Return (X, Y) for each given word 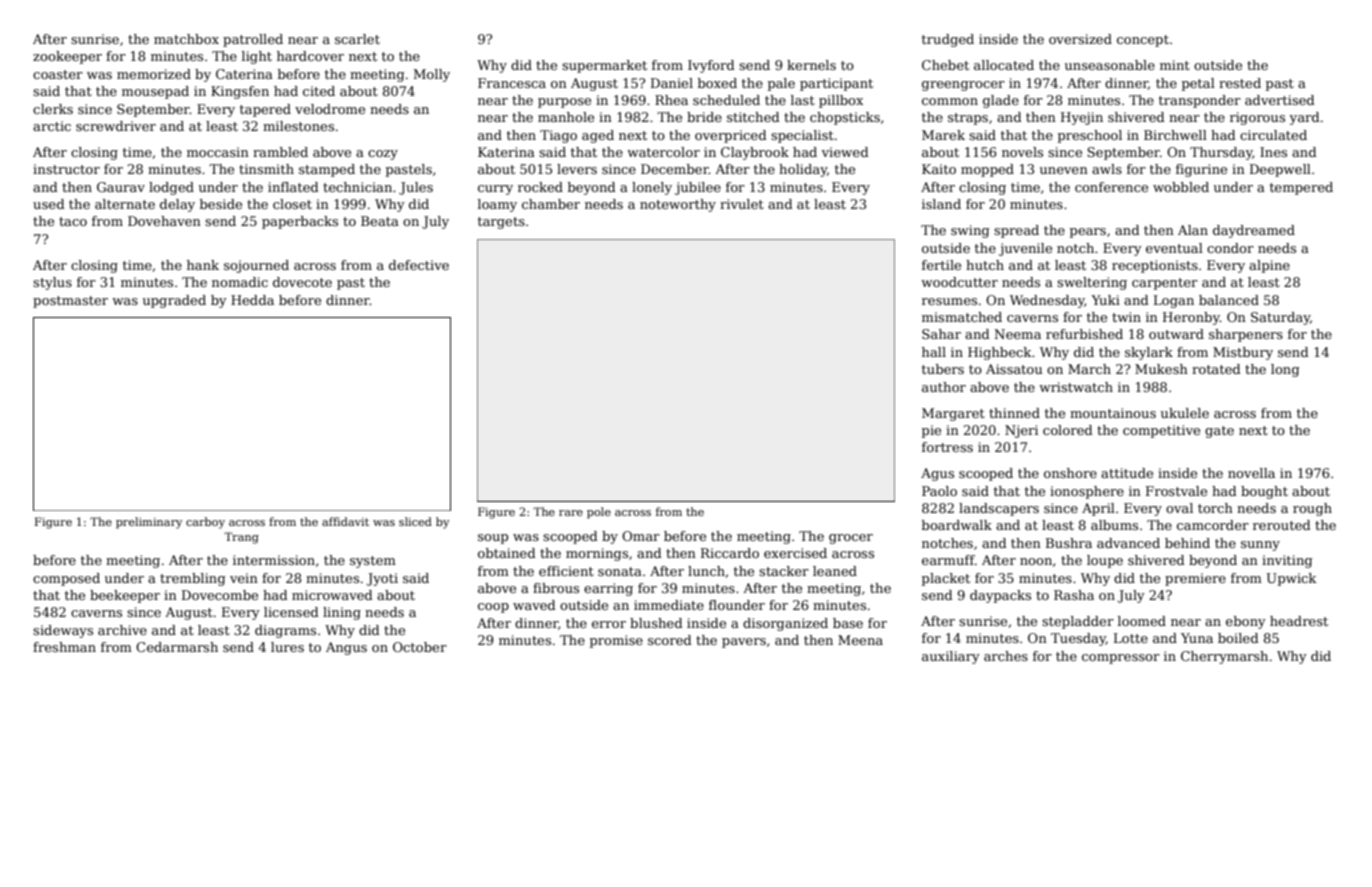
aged (598, 136)
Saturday (1280, 318)
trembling (193, 579)
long (1285, 370)
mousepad (155, 92)
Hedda (252, 300)
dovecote (302, 282)
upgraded (174, 301)
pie (931, 431)
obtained (507, 553)
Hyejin (1082, 118)
